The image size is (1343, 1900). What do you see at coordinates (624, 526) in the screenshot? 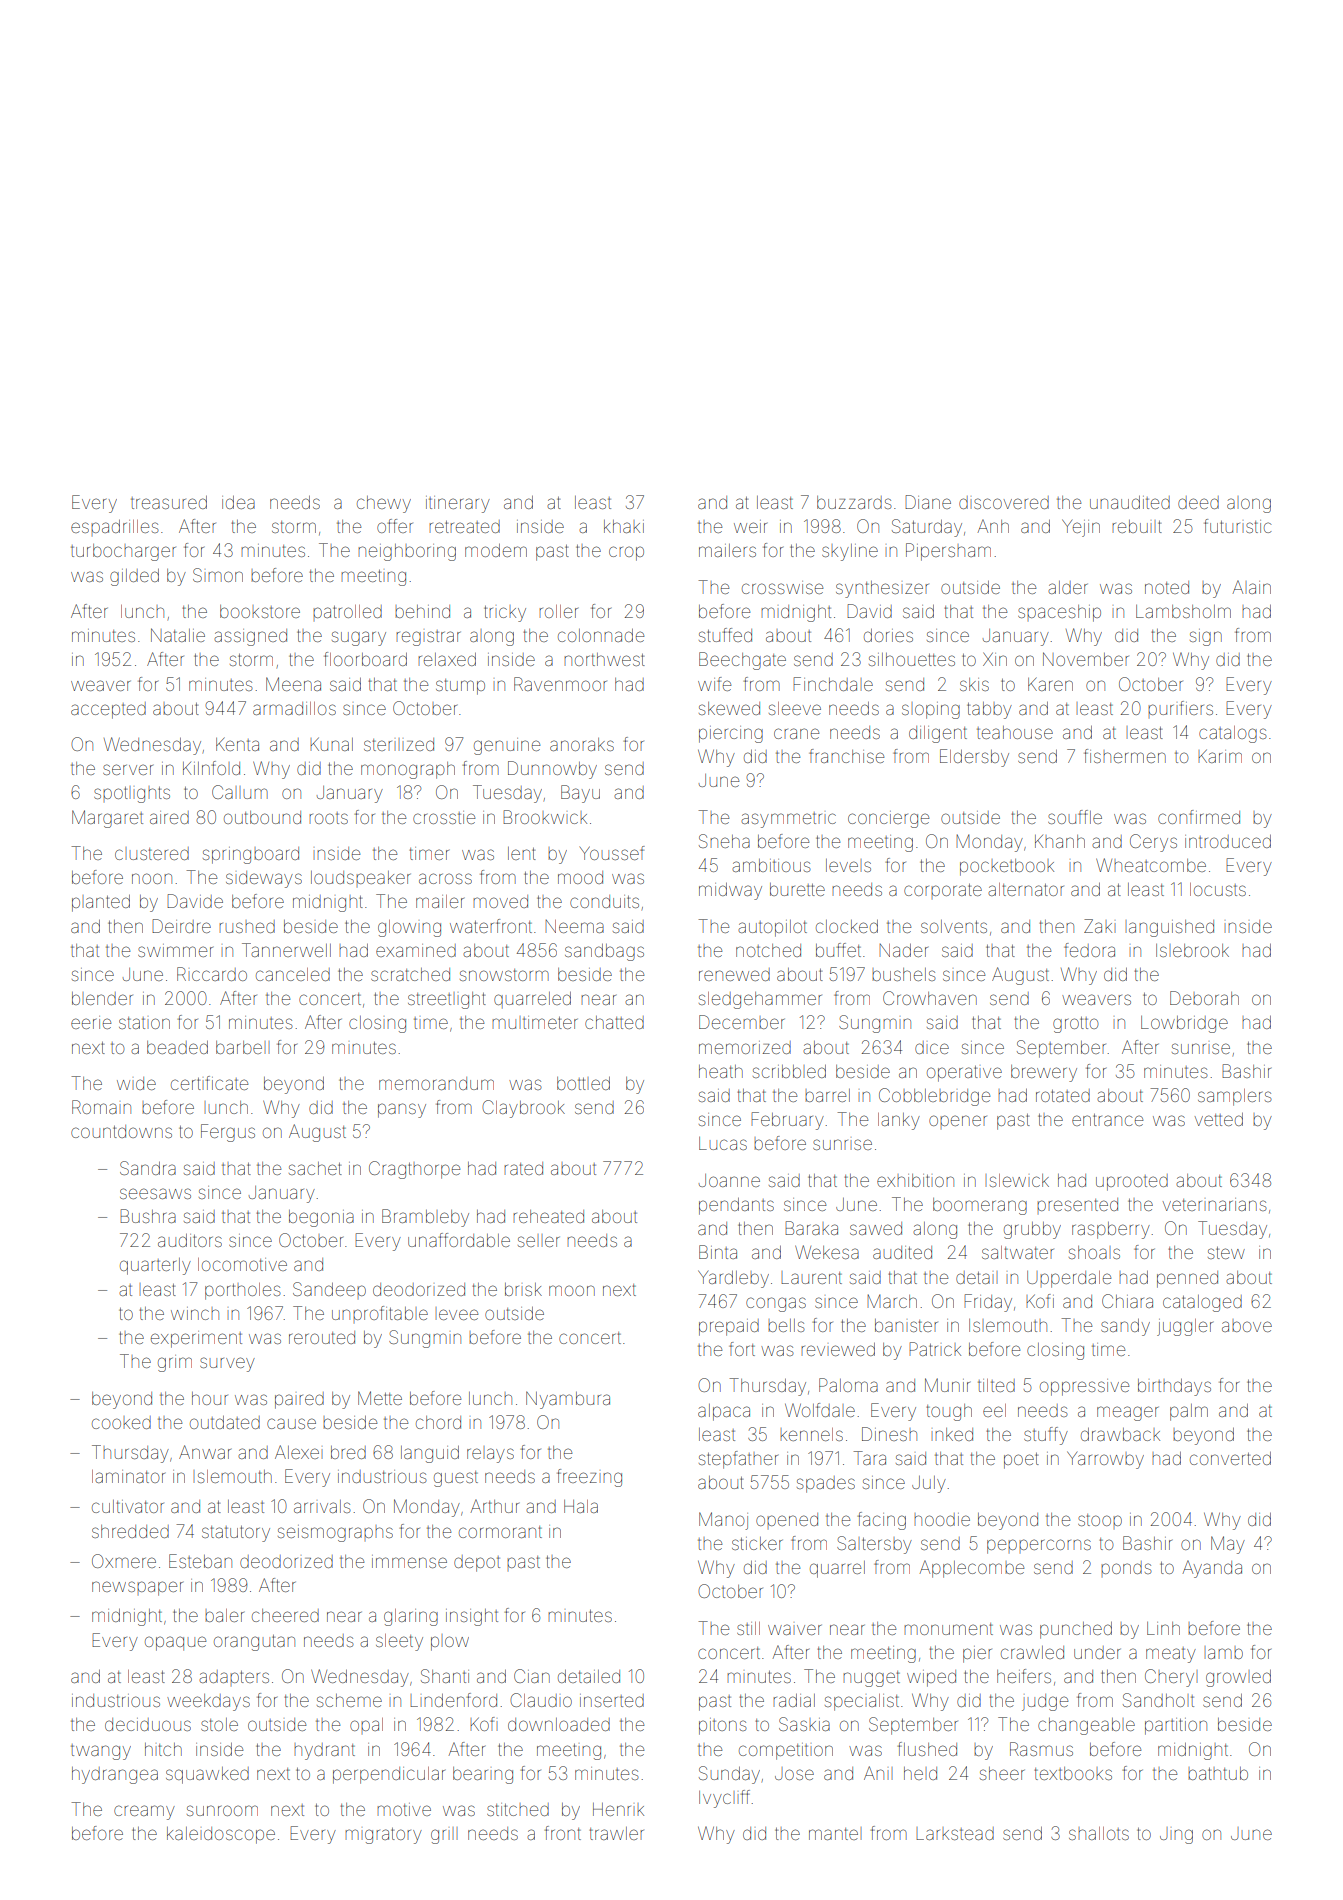
I see `khaki` at bounding box center [624, 526].
